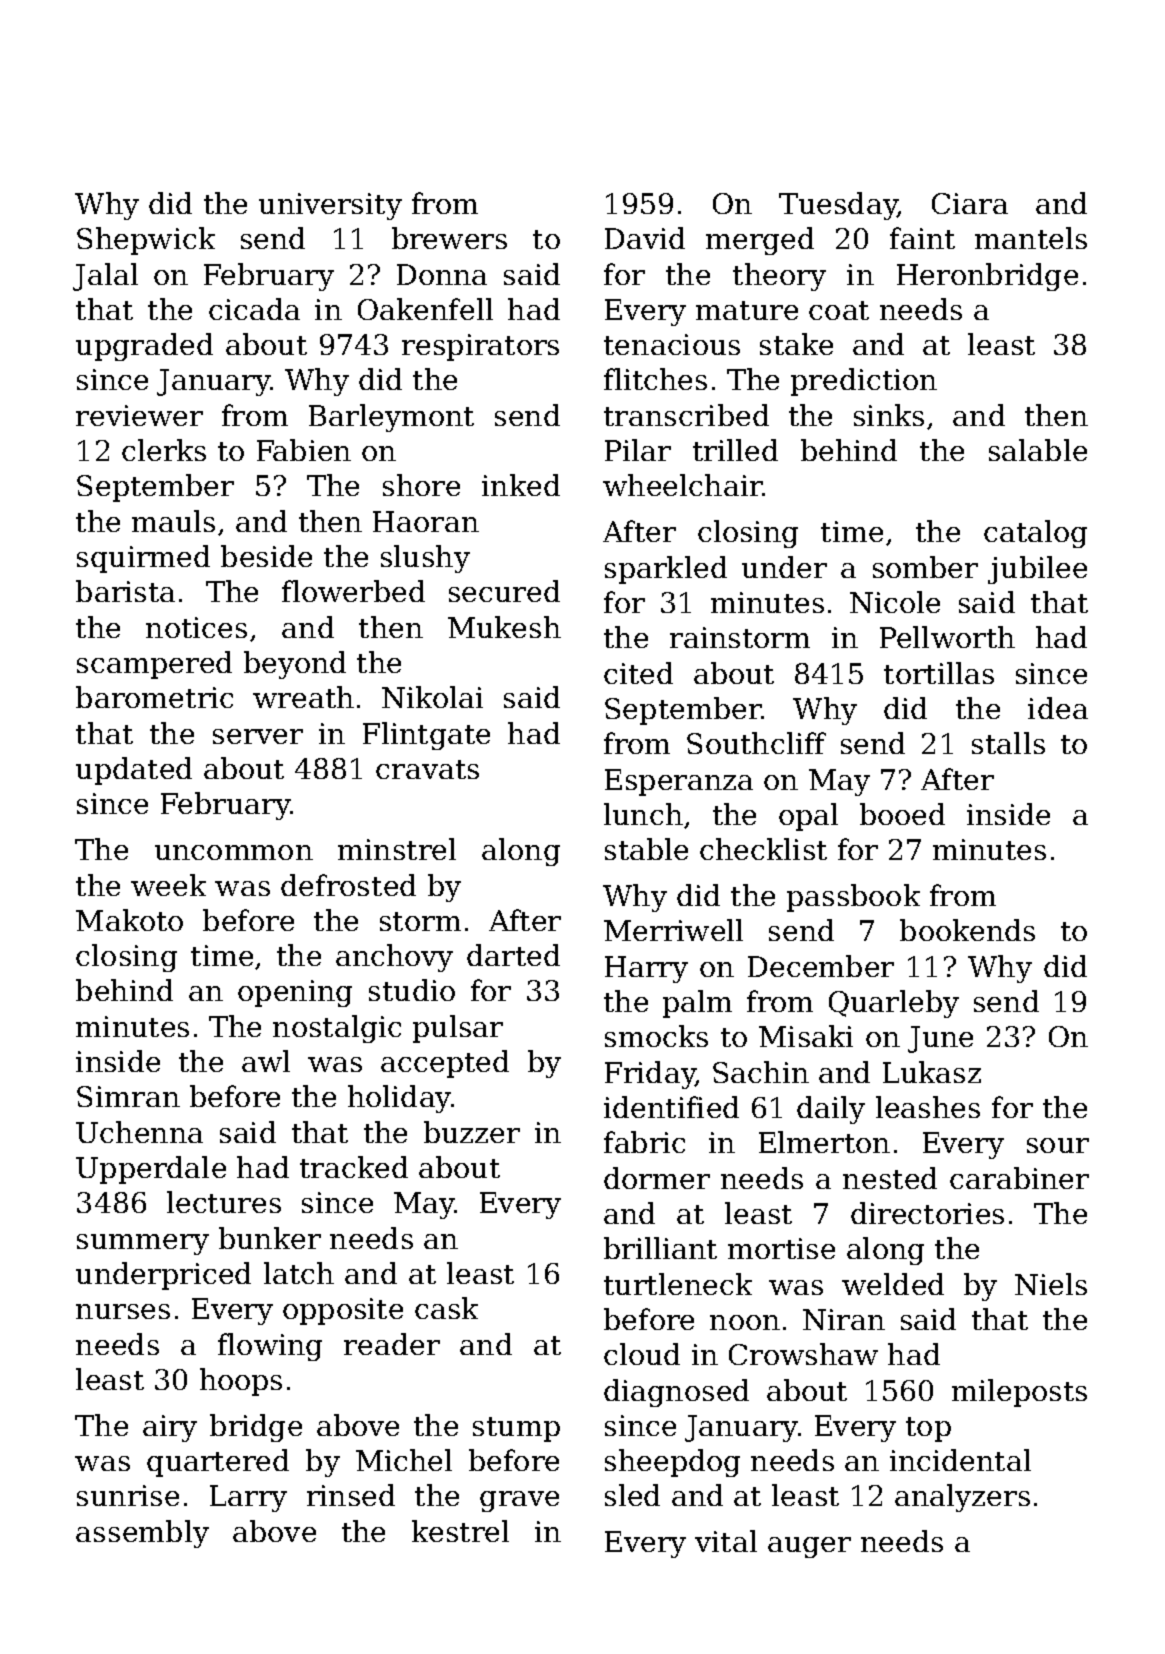 The height and width of the page is (1654, 1165). What do you see at coordinates (646, 849) in the page?
I see `stable` at bounding box center [646, 849].
